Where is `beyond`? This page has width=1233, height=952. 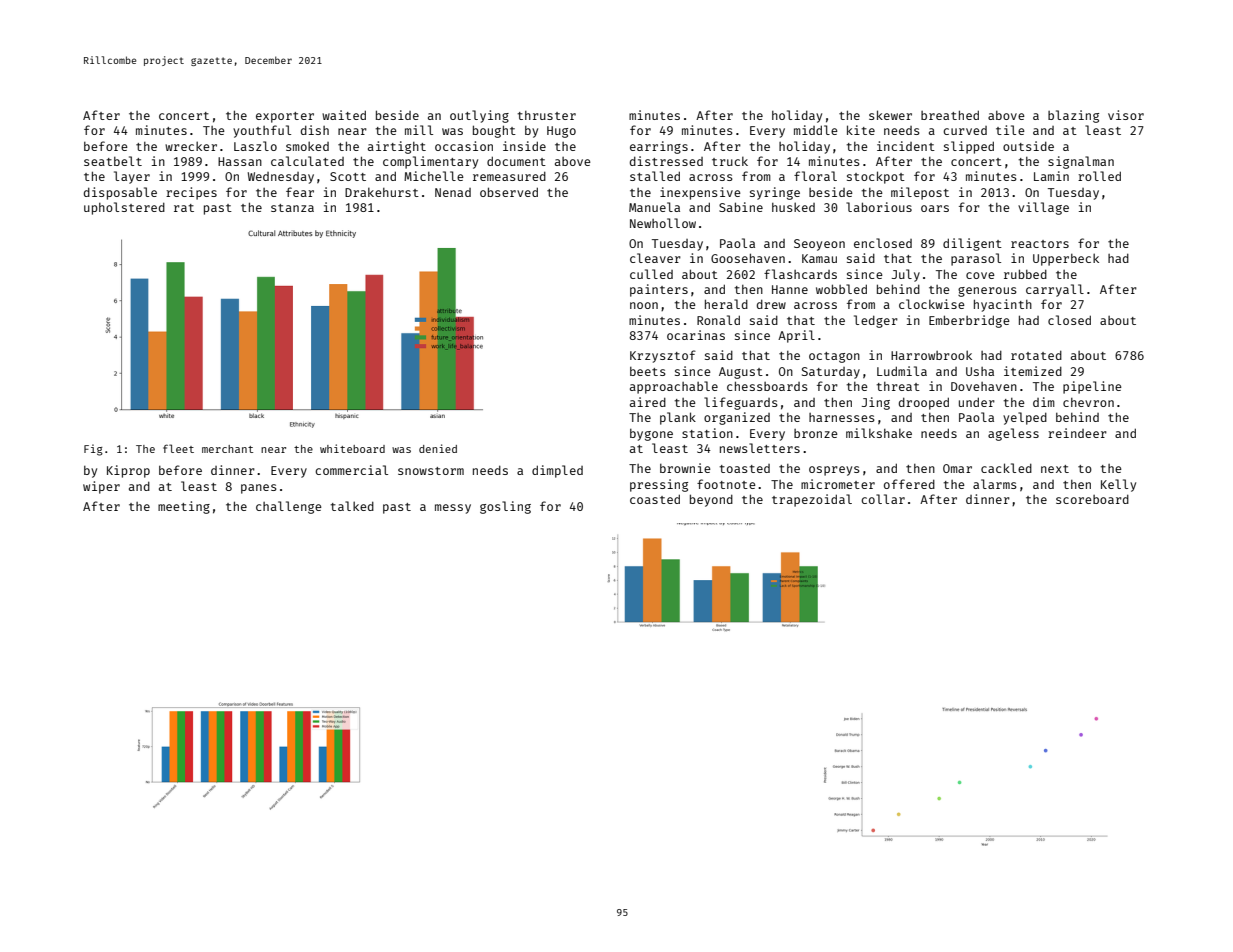 beyond is located at coordinates (711, 500).
